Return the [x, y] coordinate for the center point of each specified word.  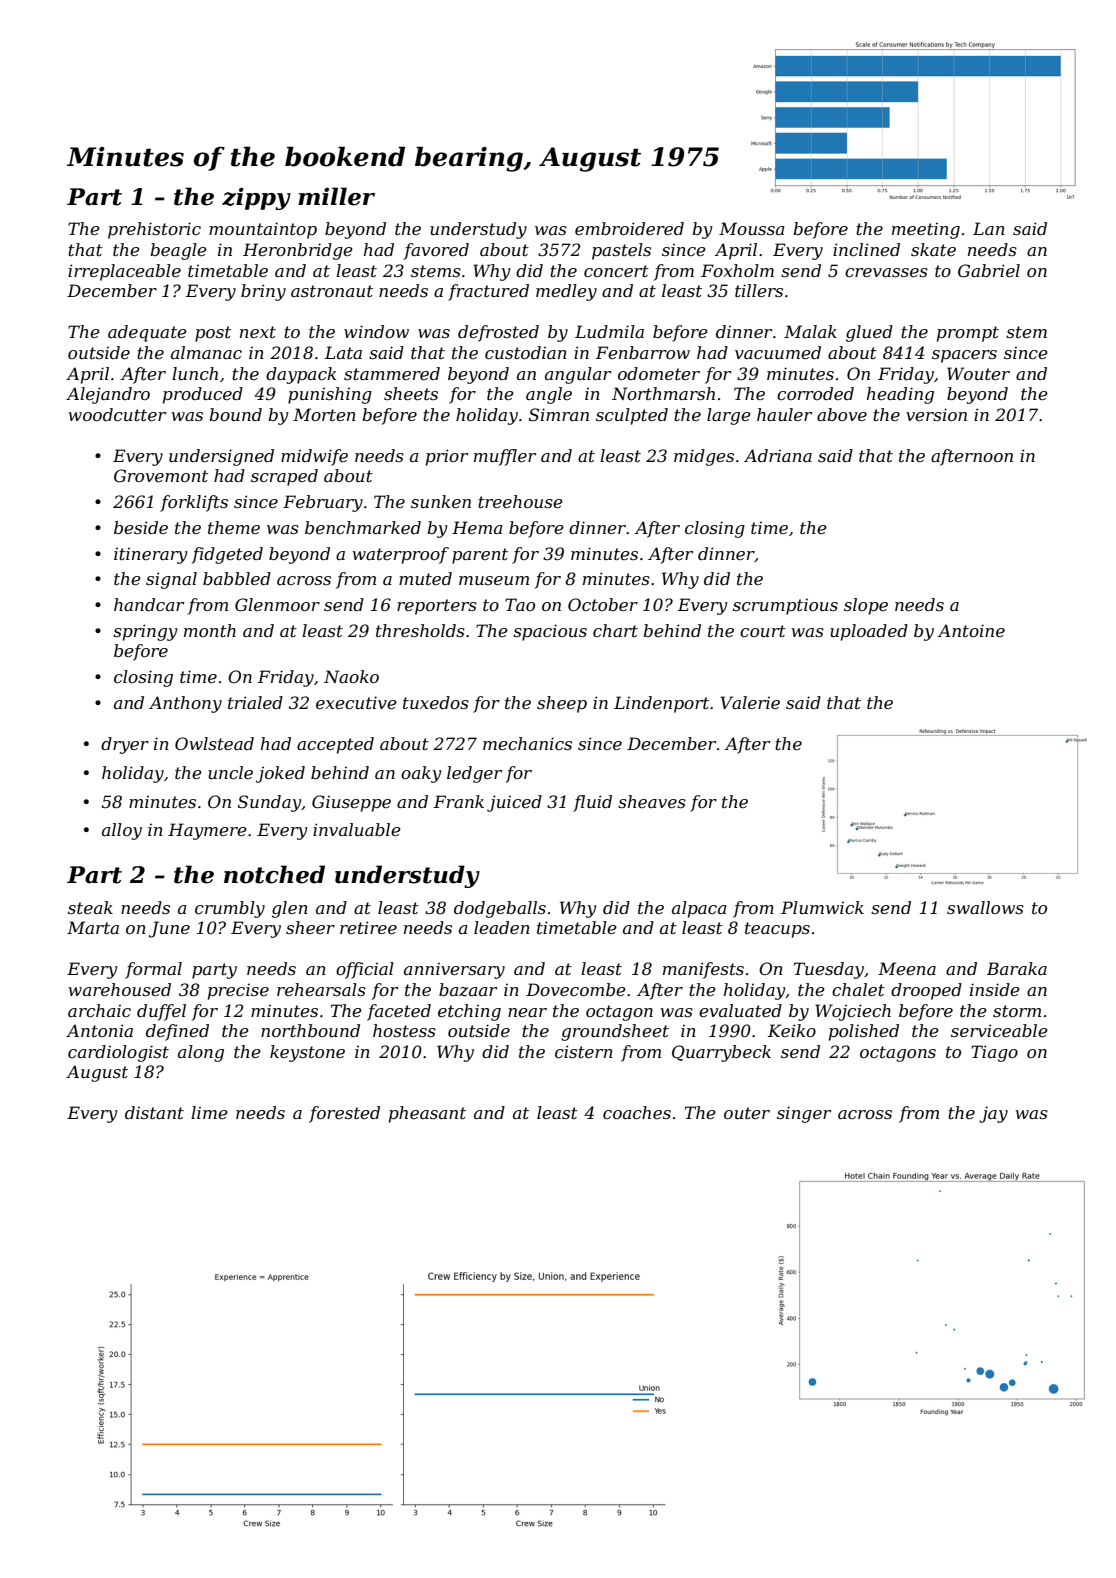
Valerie [750, 702]
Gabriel [989, 270]
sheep [562, 704]
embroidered [629, 228]
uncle [230, 772]
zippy [256, 198]
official [365, 970]
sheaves [652, 801]
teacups [777, 930]
